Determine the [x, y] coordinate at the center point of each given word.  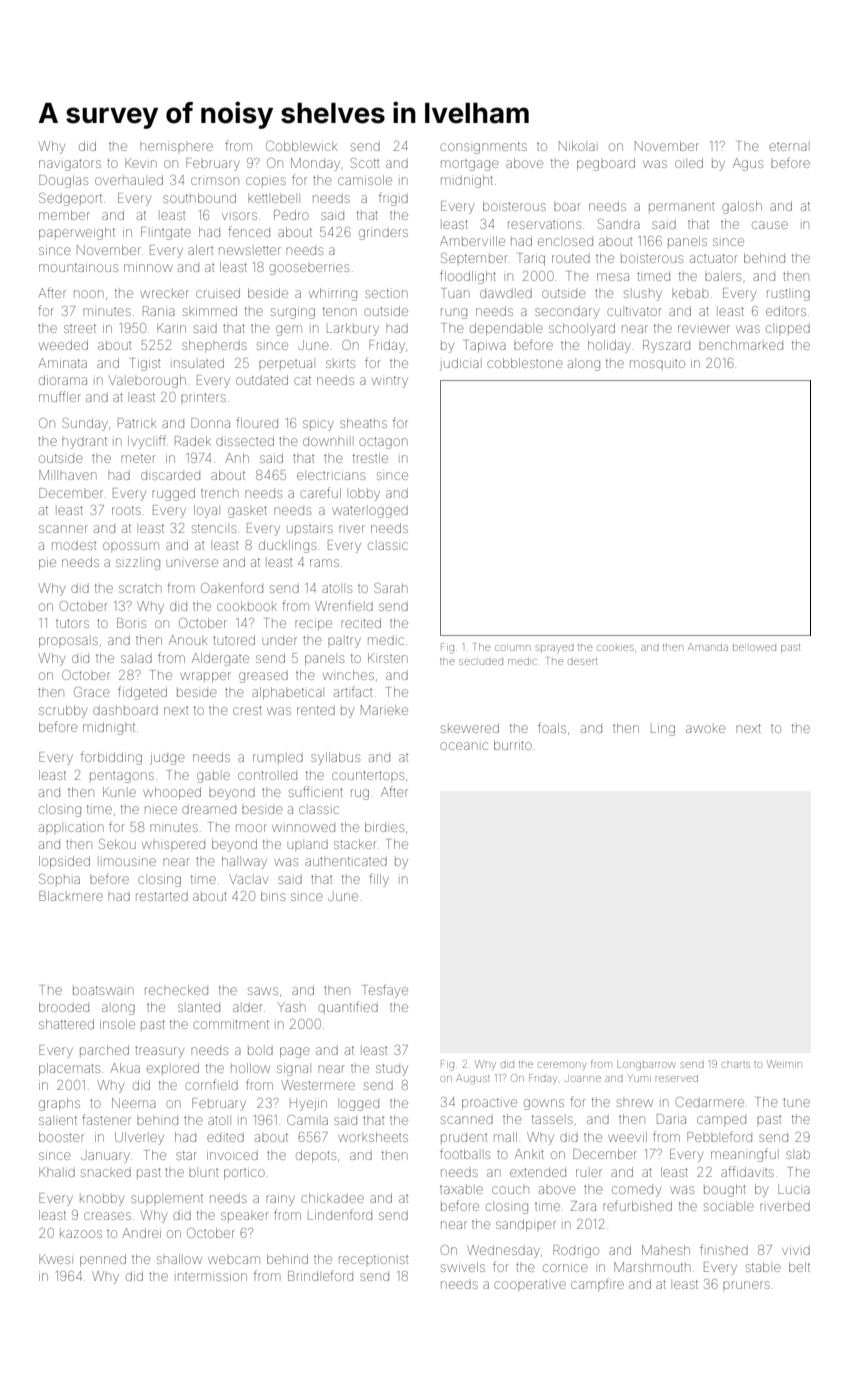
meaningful [743, 1155]
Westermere [318, 1085]
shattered [66, 1024]
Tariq [532, 259]
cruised [218, 293]
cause [770, 225]
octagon [383, 443]
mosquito [657, 365]
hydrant [84, 442]
